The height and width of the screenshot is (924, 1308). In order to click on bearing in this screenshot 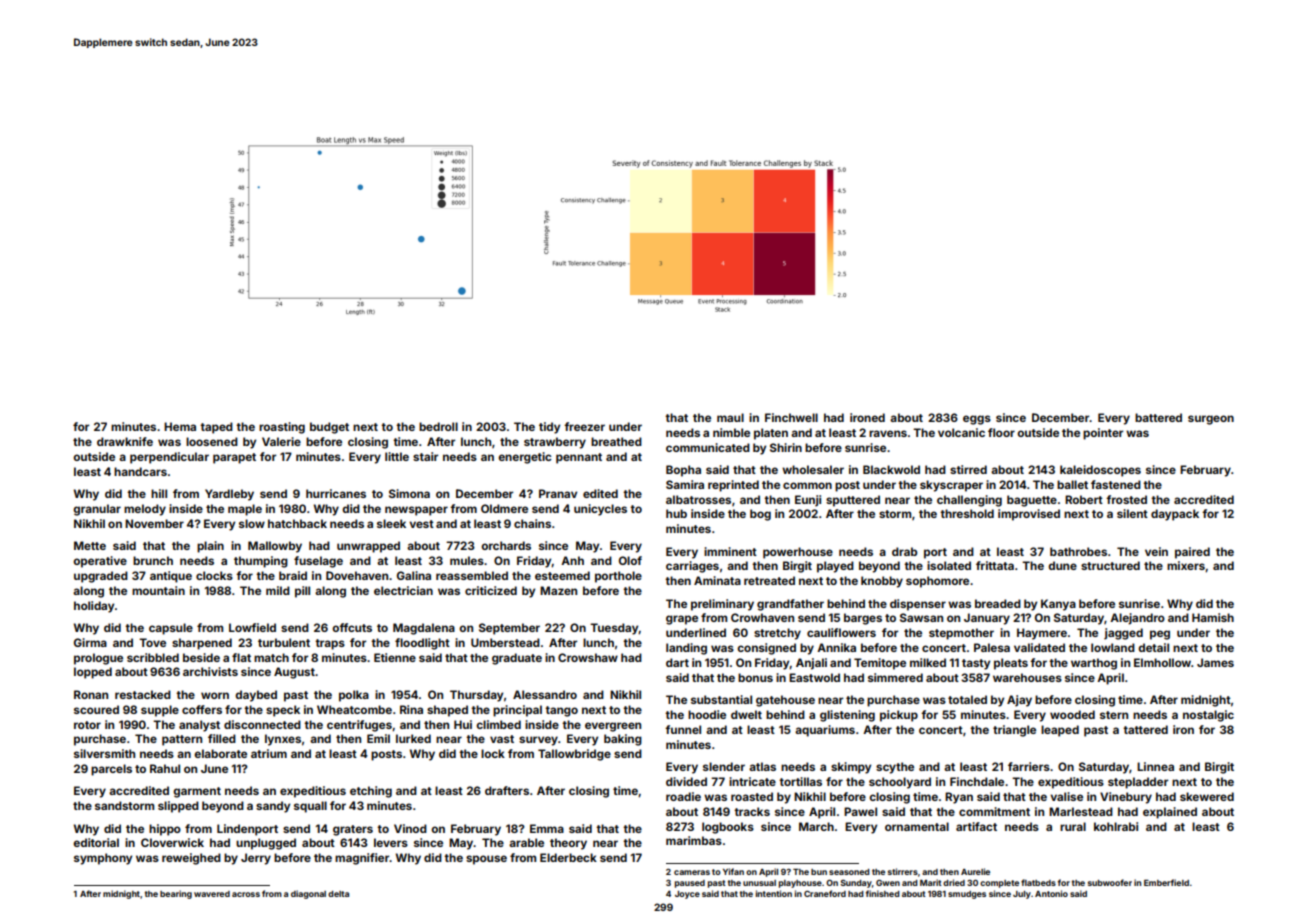, I will do `click(176, 894)`.
